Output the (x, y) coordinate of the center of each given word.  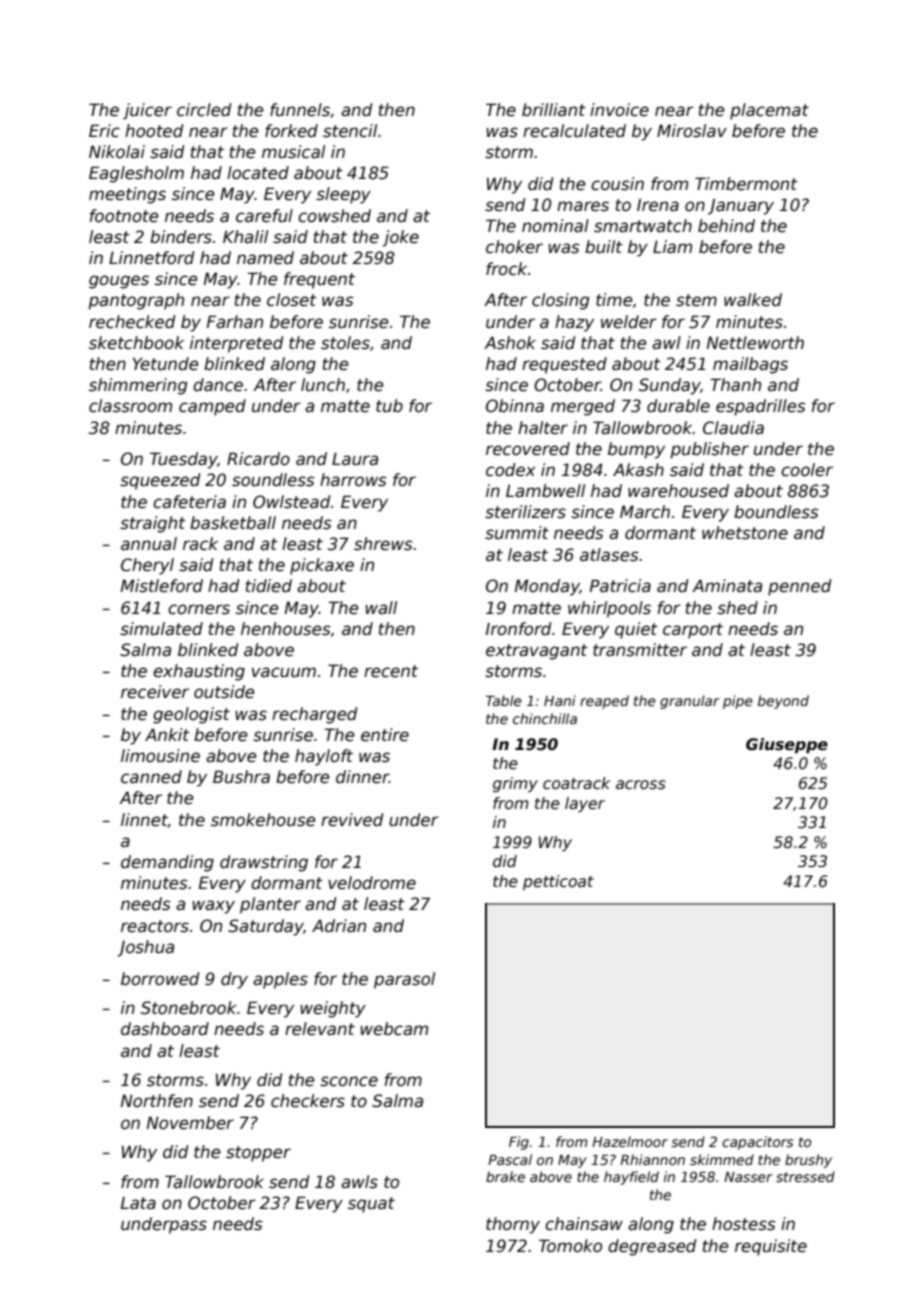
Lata (138, 1203)
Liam (672, 246)
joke (401, 238)
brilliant (554, 110)
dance (218, 385)
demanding (167, 863)
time (614, 300)
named (265, 258)
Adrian (339, 925)
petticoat (558, 882)
